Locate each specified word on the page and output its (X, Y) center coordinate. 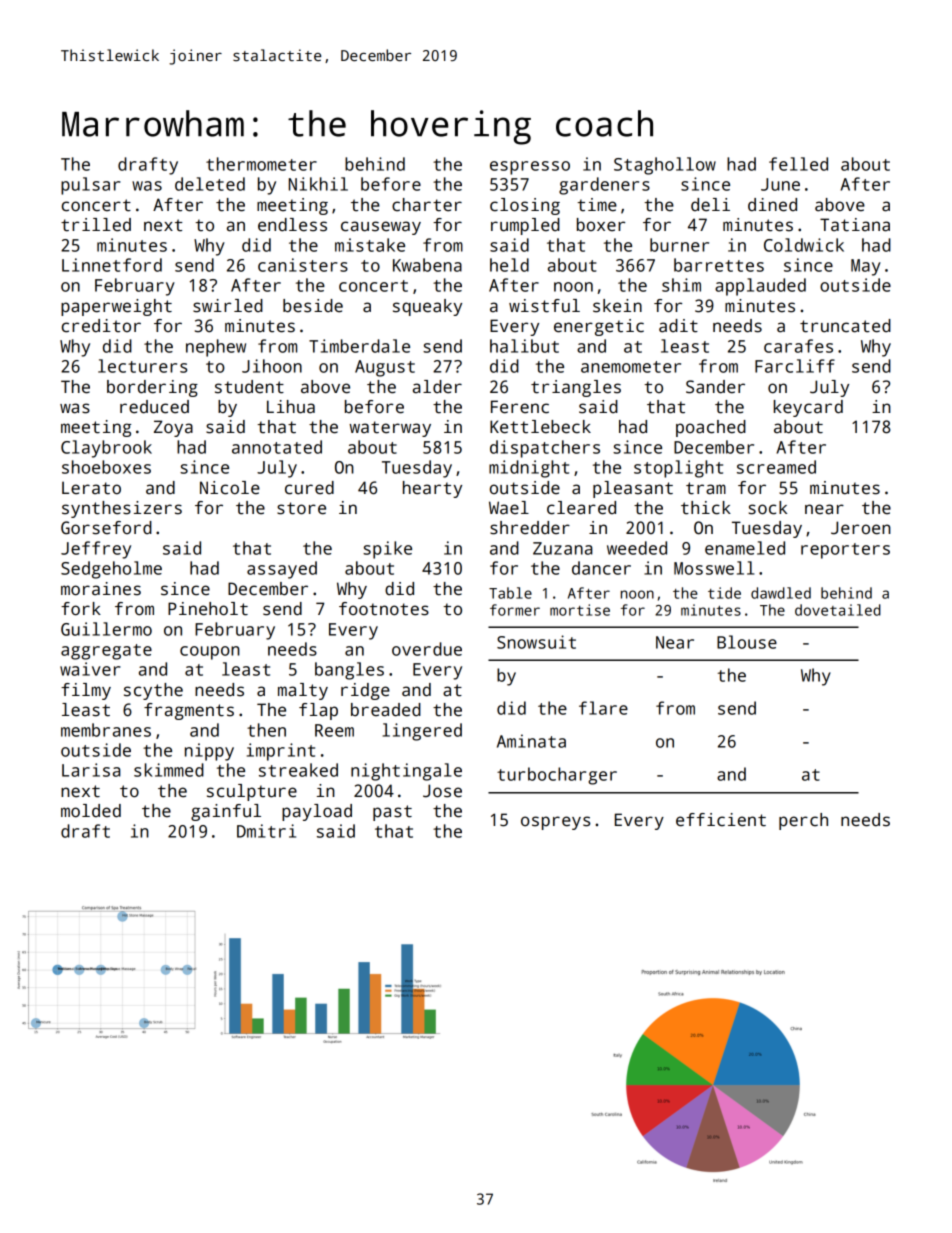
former (515, 610)
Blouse (747, 642)
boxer (601, 225)
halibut (524, 346)
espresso (530, 168)
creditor (101, 326)
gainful (226, 812)
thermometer (261, 164)
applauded (760, 287)
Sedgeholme (111, 570)
